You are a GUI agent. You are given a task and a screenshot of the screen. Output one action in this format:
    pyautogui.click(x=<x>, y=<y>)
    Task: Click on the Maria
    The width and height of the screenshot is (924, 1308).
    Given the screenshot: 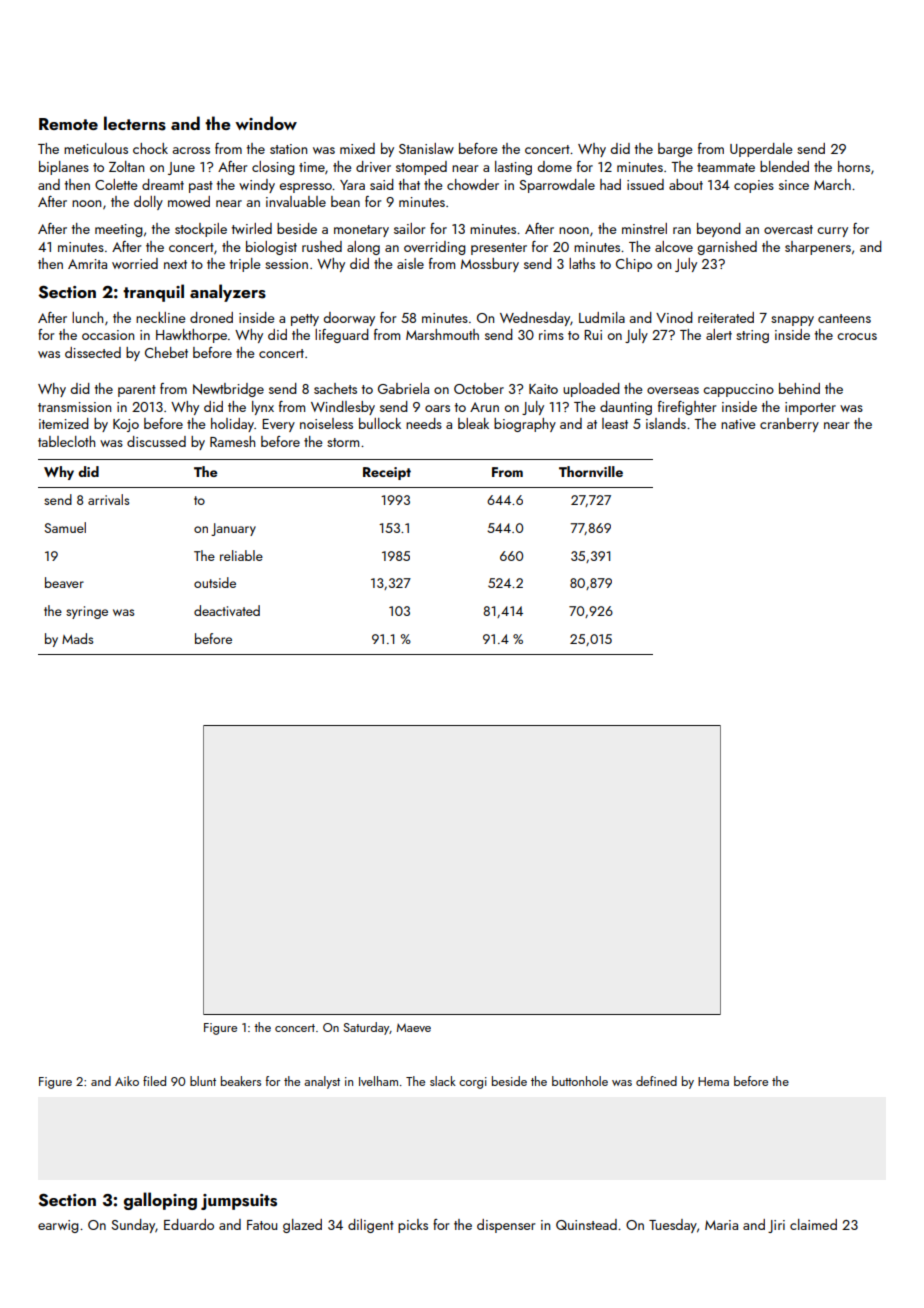 What is the action you would take?
    pyautogui.click(x=721, y=1225)
